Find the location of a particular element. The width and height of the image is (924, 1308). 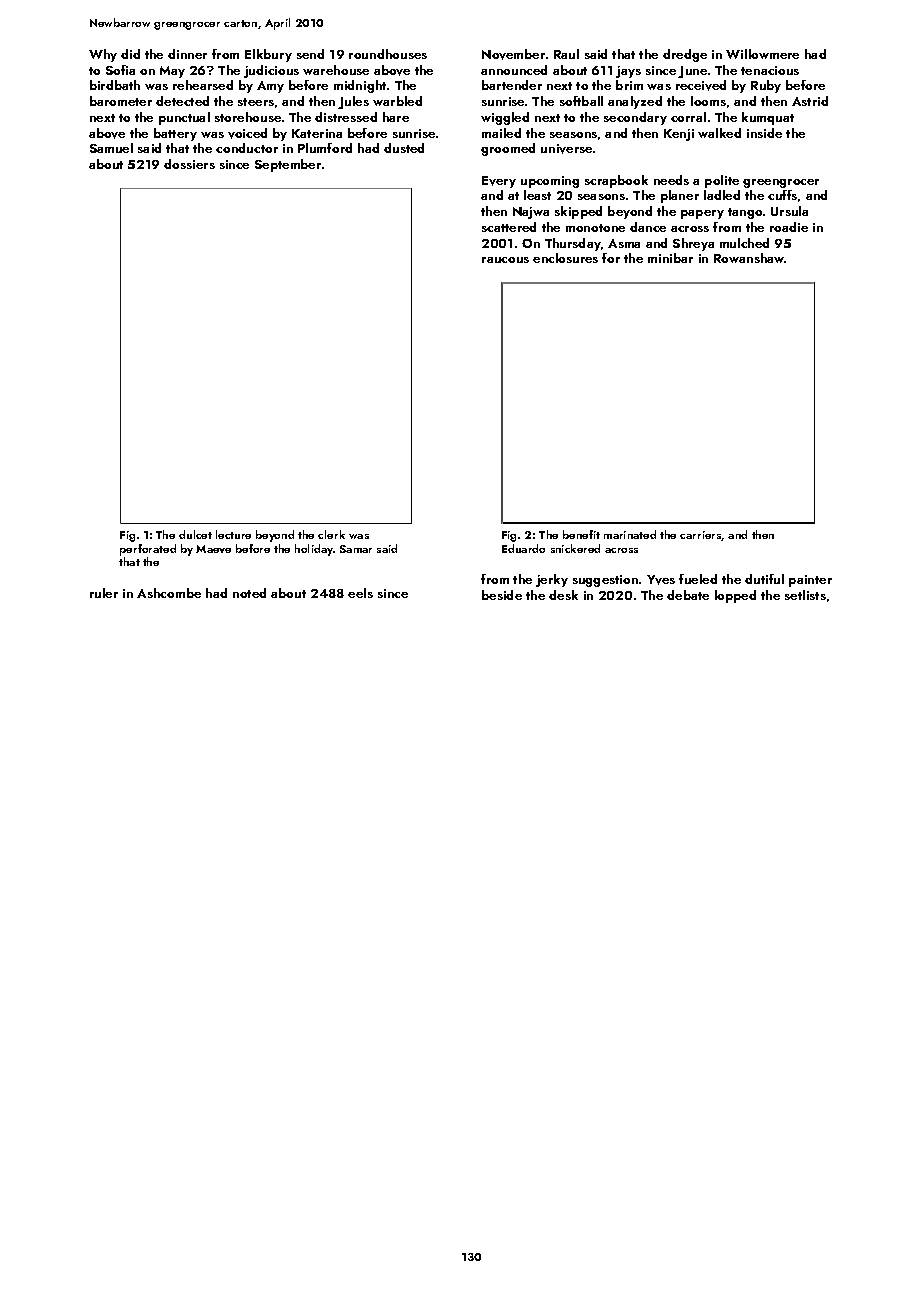

raucous is located at coordinates (505, 260).
